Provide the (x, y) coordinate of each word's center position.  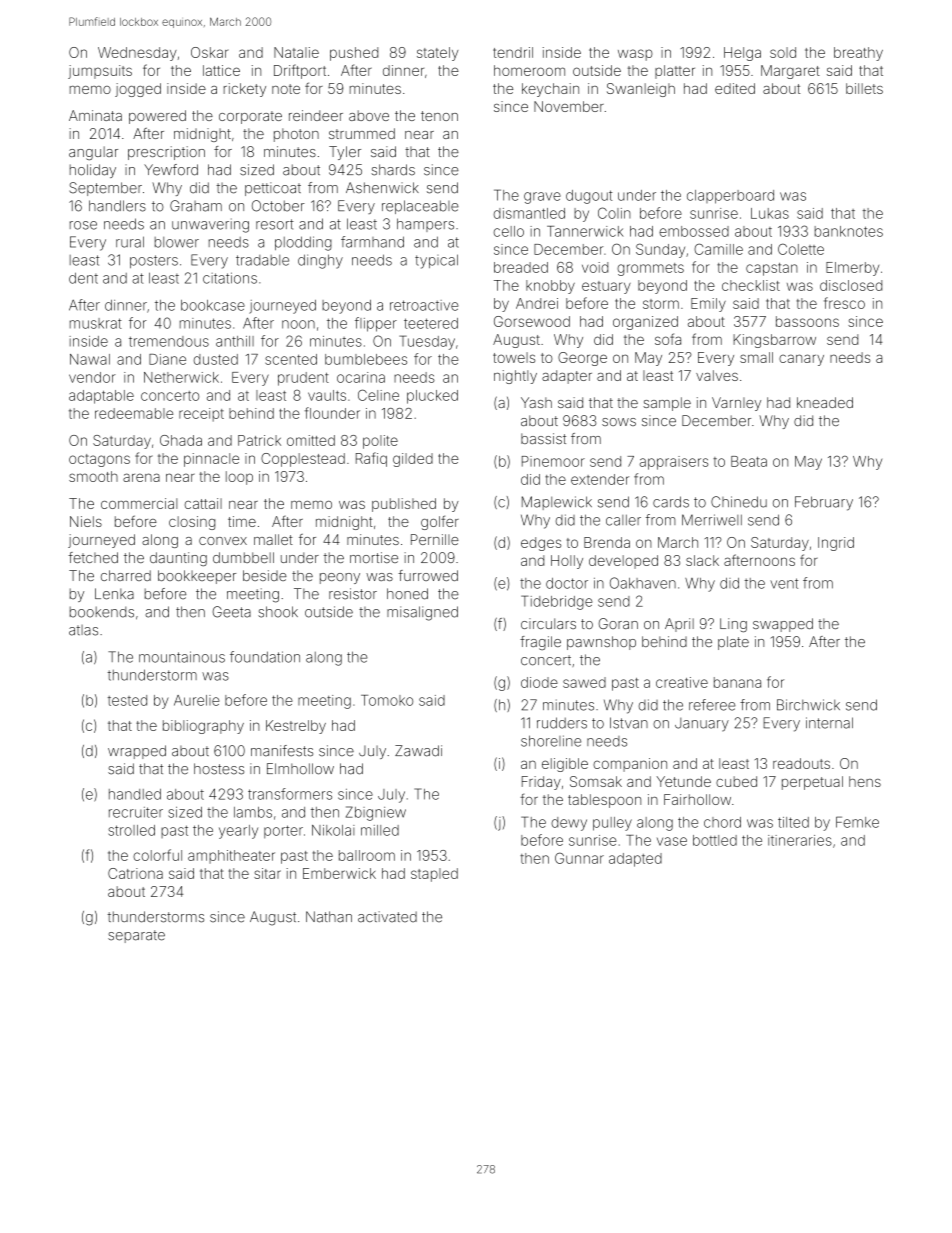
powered (157, 117)
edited (735, 88)
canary (801, 360)
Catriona (135, 873)
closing (192, 523)
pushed (354, 54)
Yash (536, 402)
